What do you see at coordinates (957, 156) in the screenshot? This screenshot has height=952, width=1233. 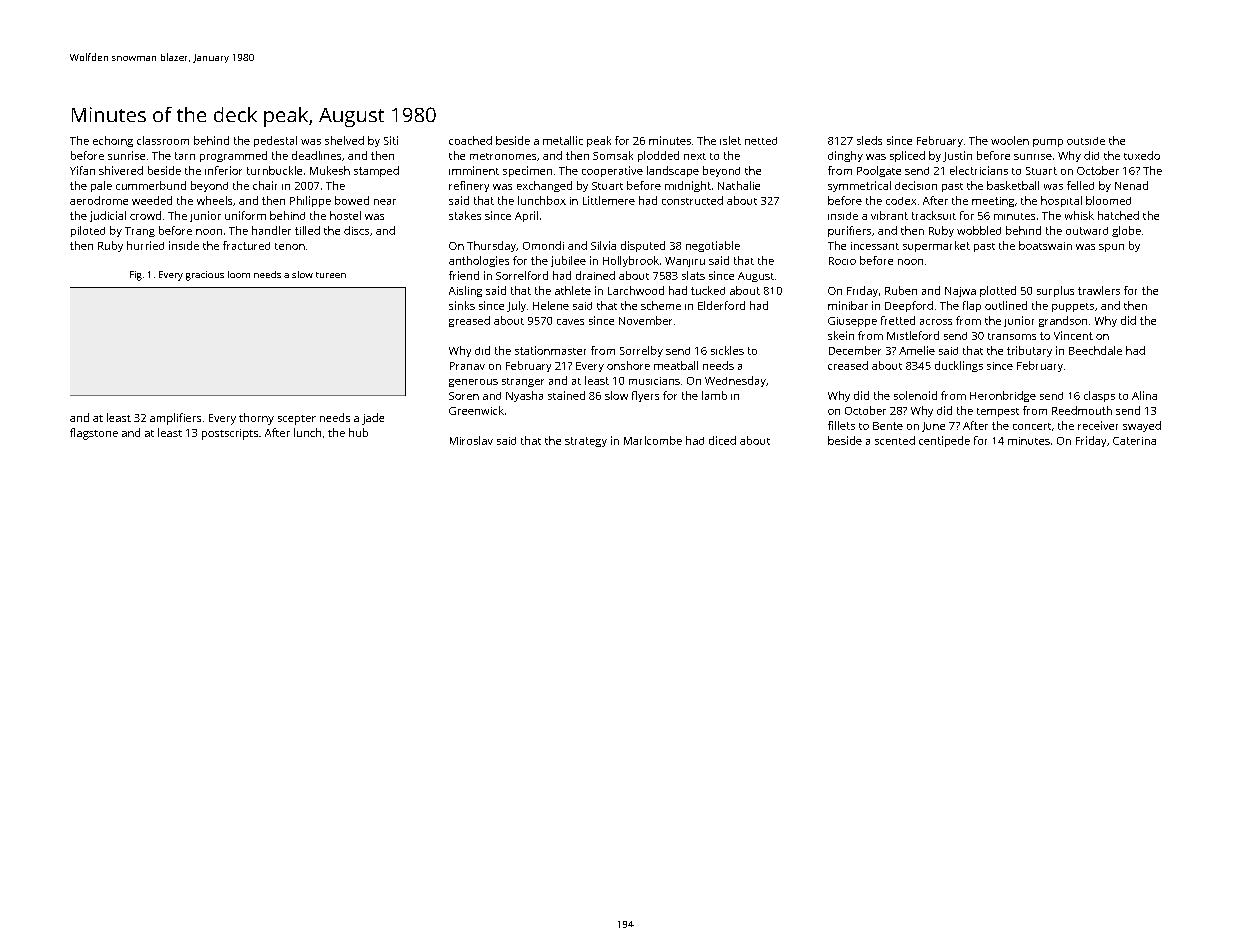 I see `Justin` at bounding box center [957, 156].
